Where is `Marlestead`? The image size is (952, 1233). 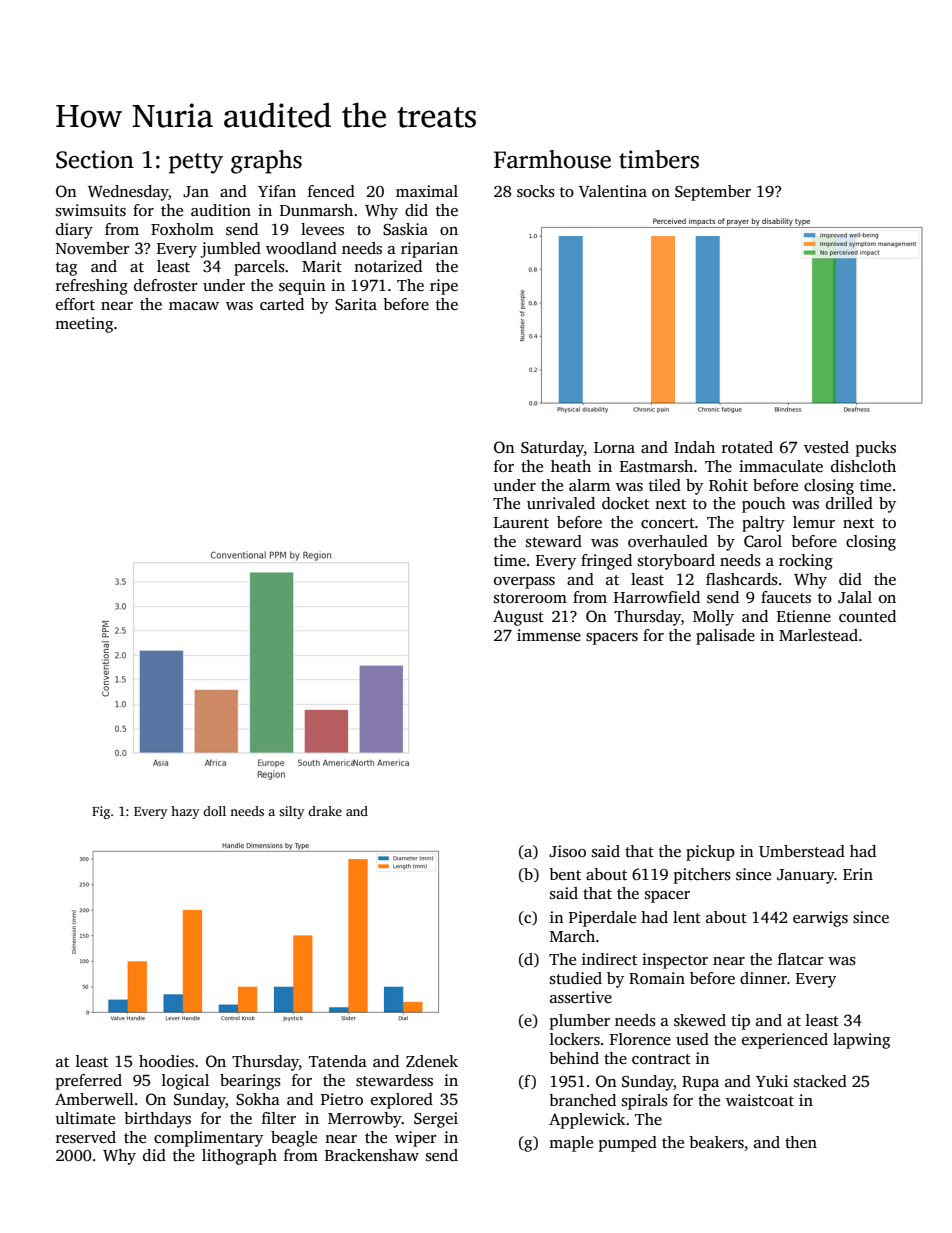 Marlestead is located at coordinates (818, 635).
